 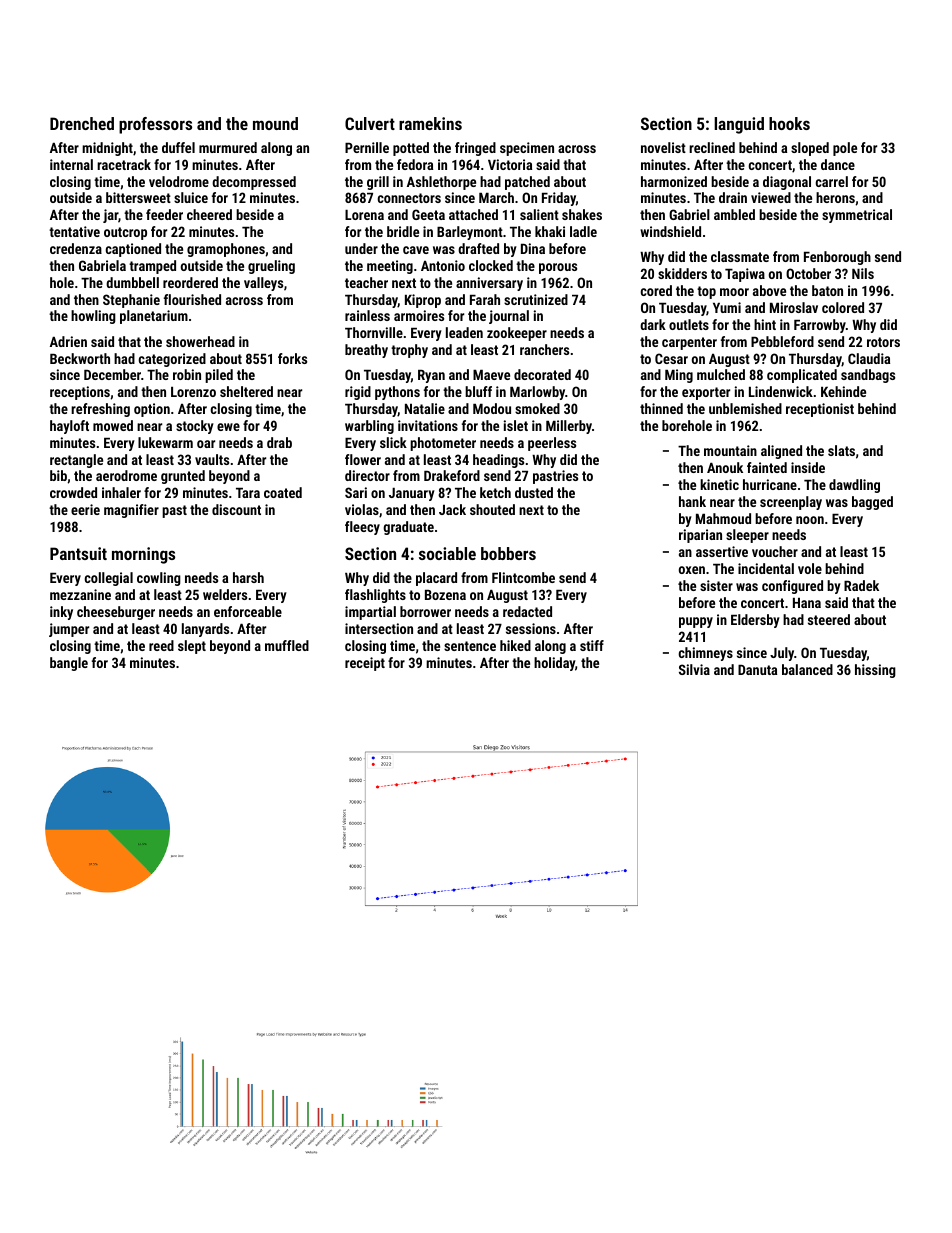 What do you see at coordinates (362, 528) in the screenshot?
I see `fleecy` at bounding box center [362, 528].
